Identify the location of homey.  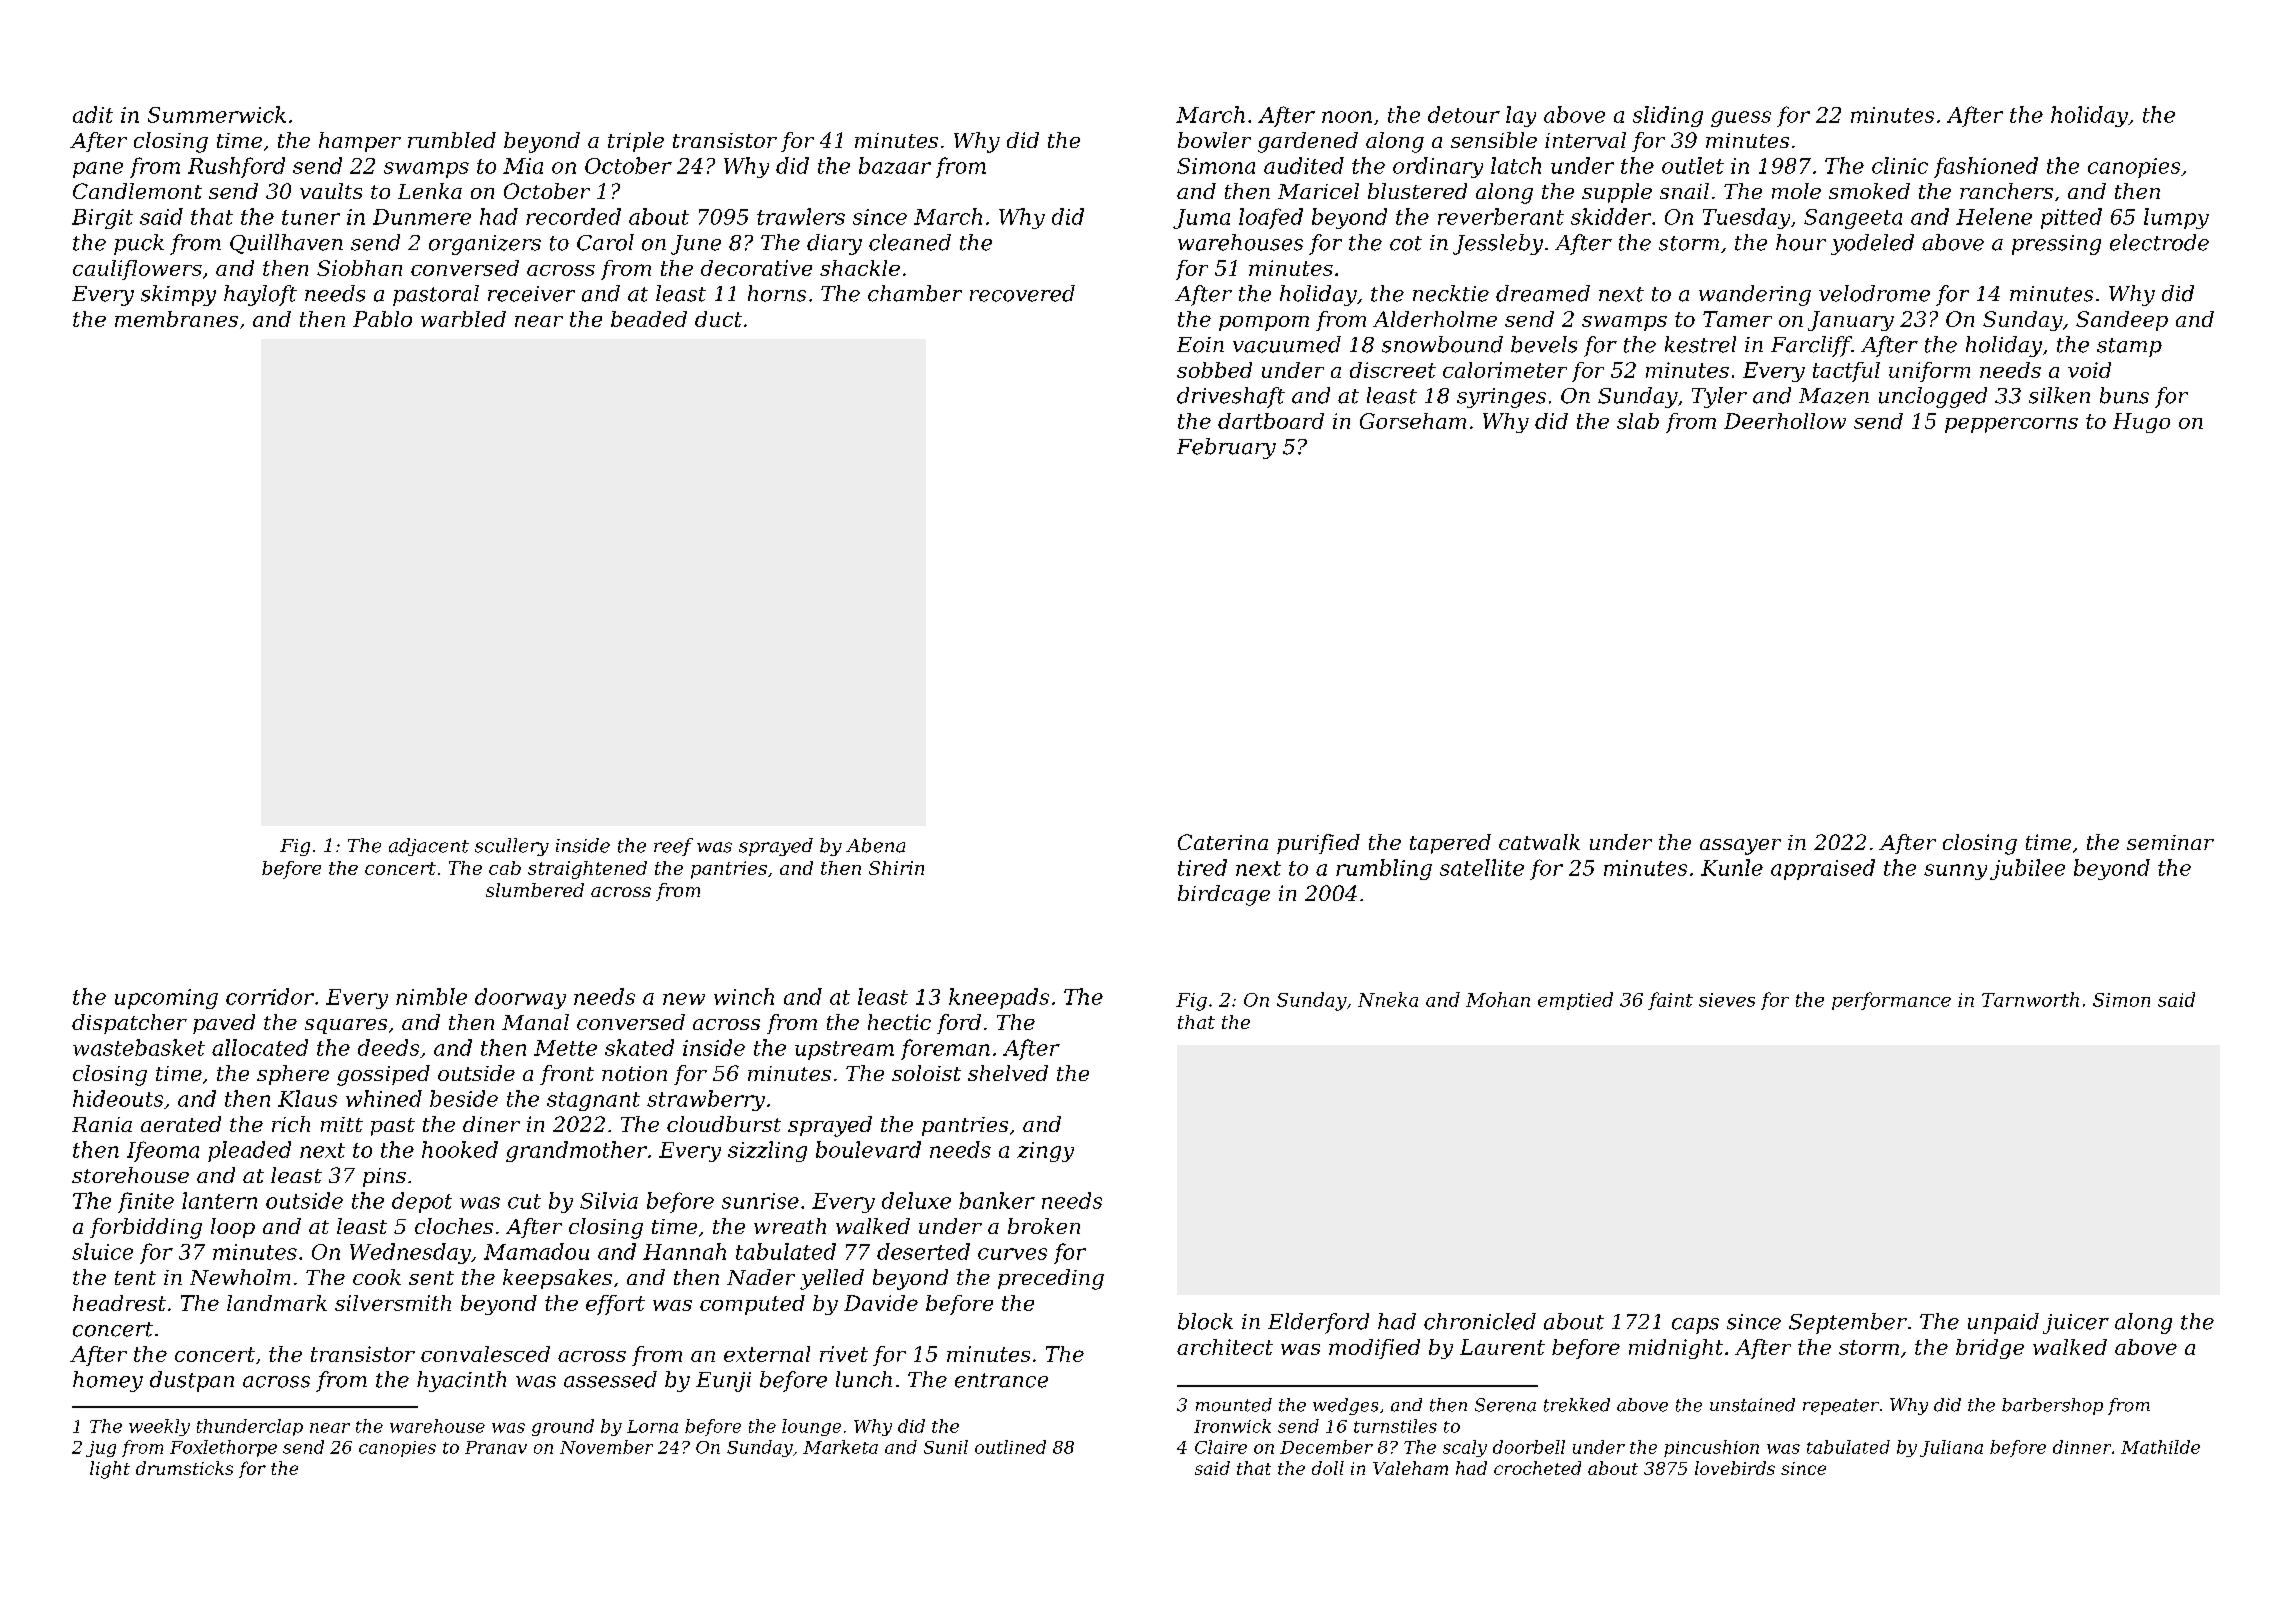
(108, 1381).
